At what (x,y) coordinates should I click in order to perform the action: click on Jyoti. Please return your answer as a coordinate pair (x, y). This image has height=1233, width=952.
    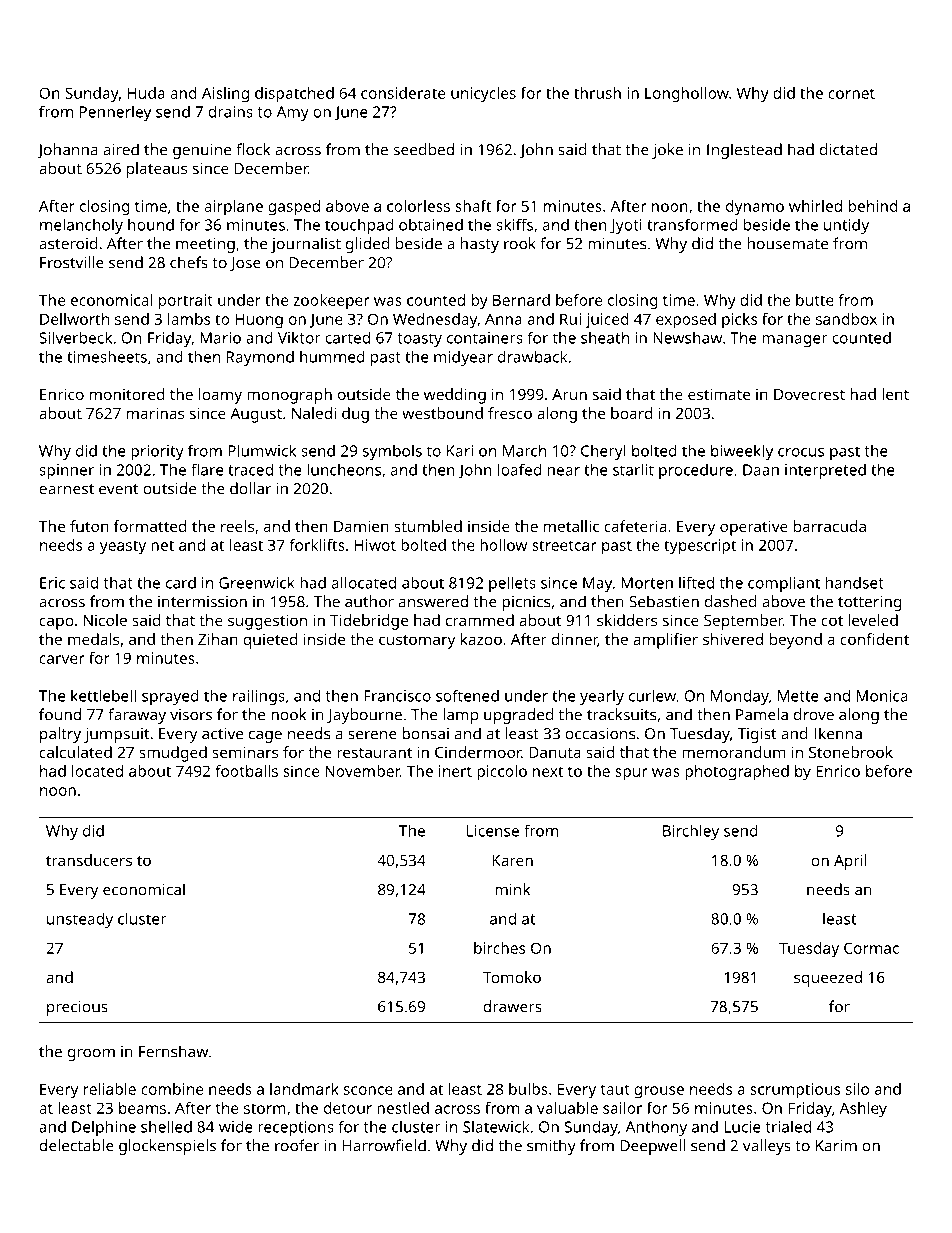
    Looking at the image, I should click on (626, 226).
